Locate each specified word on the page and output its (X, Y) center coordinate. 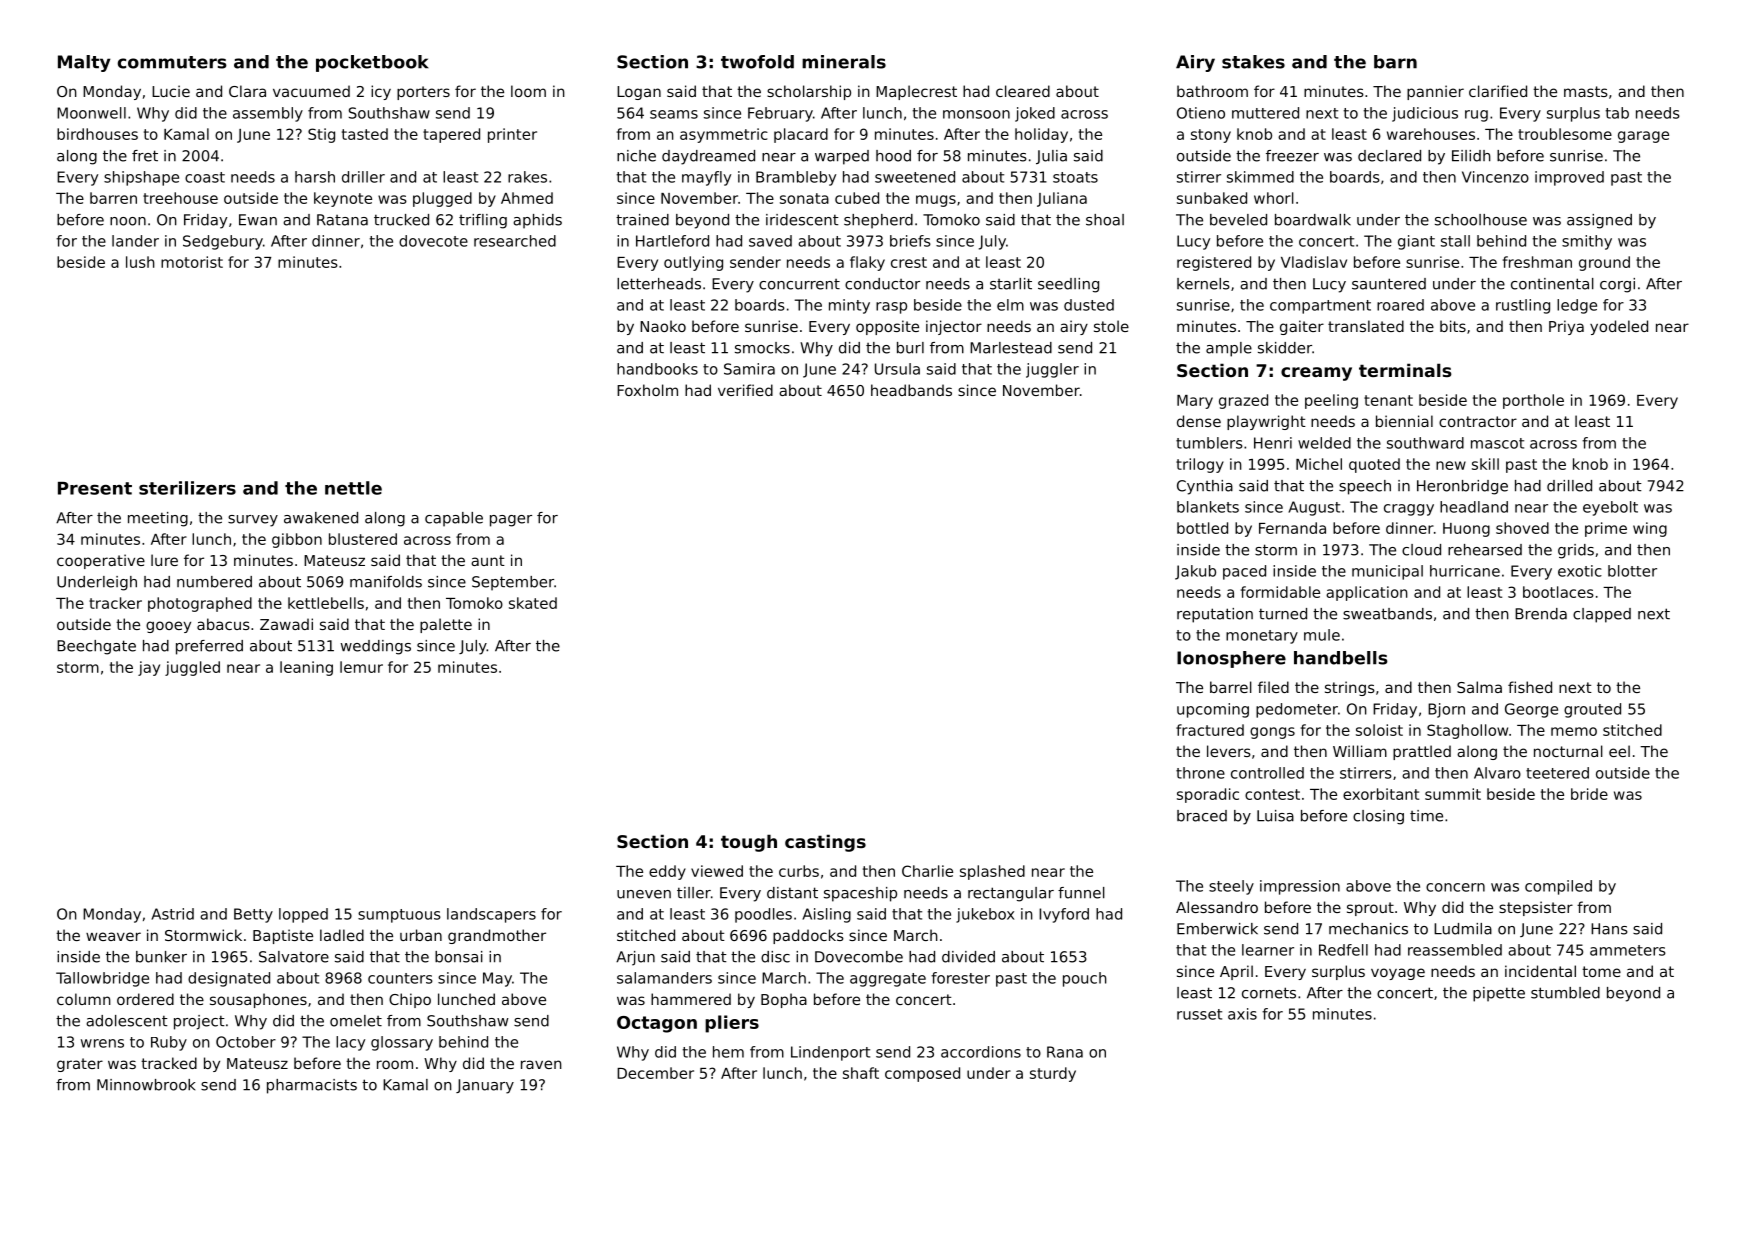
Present (95, 488)
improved (1569, 178)
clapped (1602, 615)
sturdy (1053, 1074)
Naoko (663, 326)
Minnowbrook (146, 1085)
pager (511, 521)
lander (135, 241)
